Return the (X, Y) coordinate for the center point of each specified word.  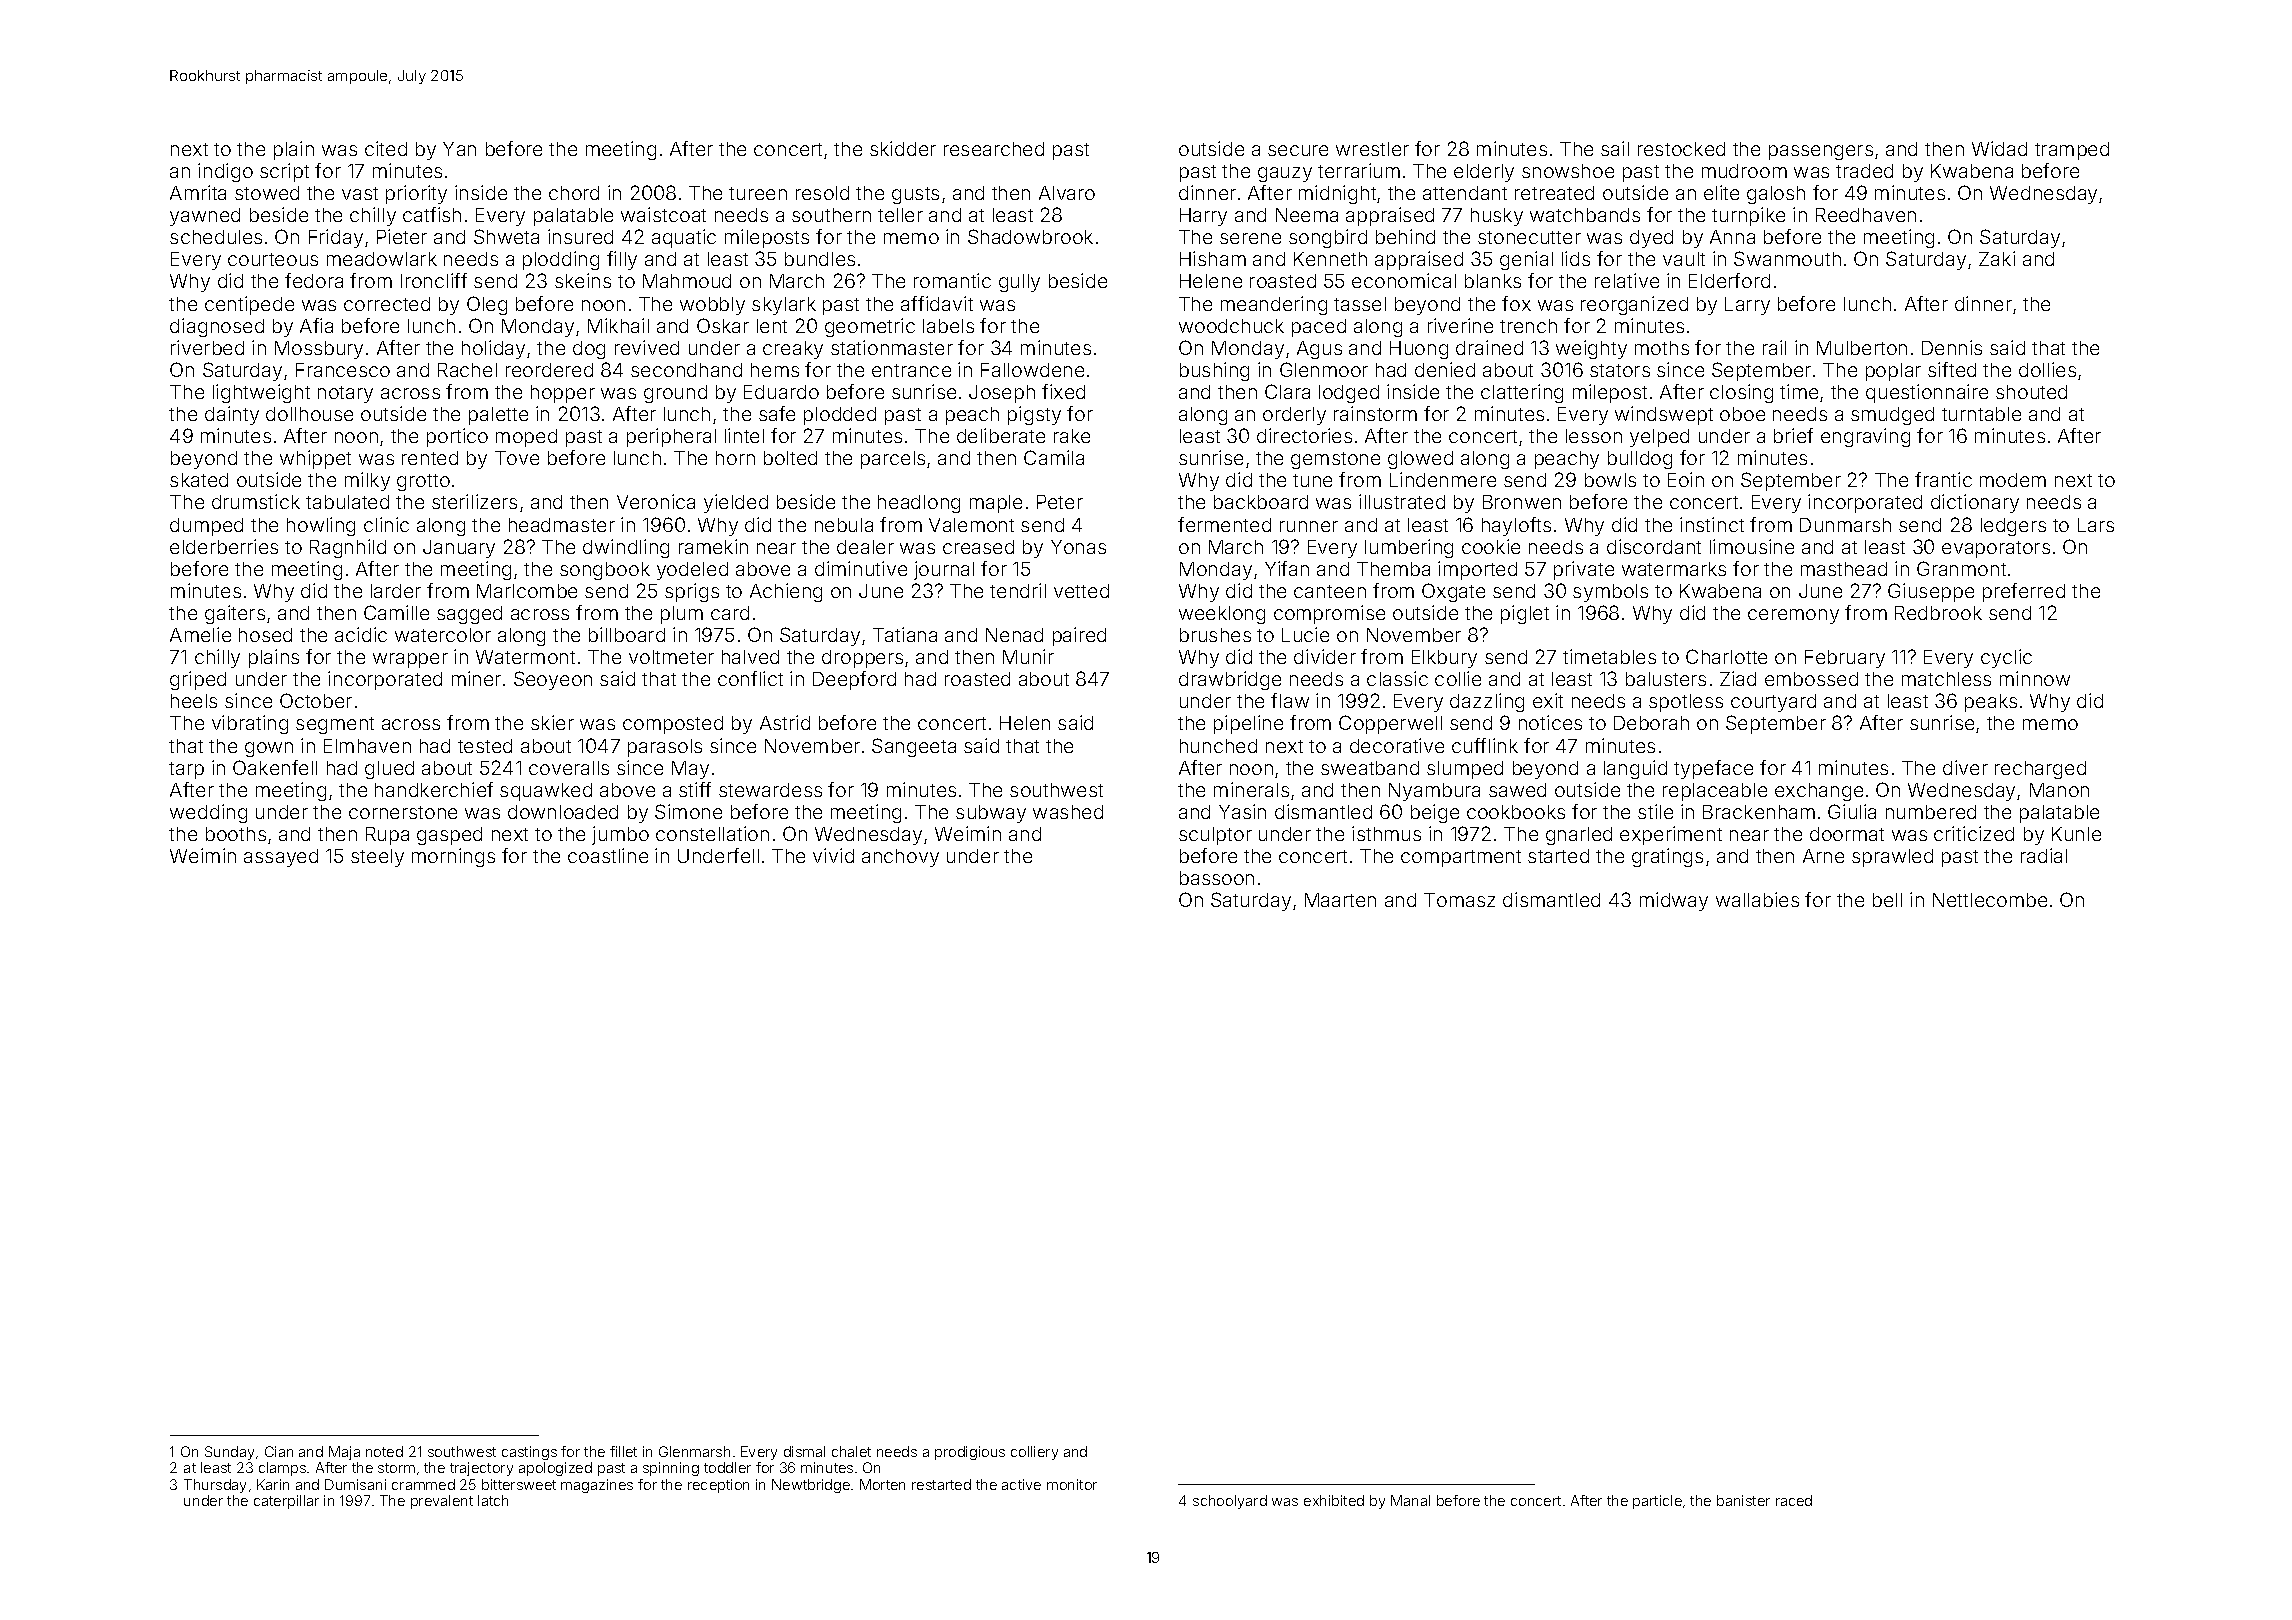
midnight (1337, 194)
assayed (281, 858)
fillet (623, 1451)
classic (1397, 678)
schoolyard (1230, 1502)
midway (1674, 901)
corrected (387, 304)
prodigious (970, 1453)
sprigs (692, 592)
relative (1627, 280)
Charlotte (1726, 656)
